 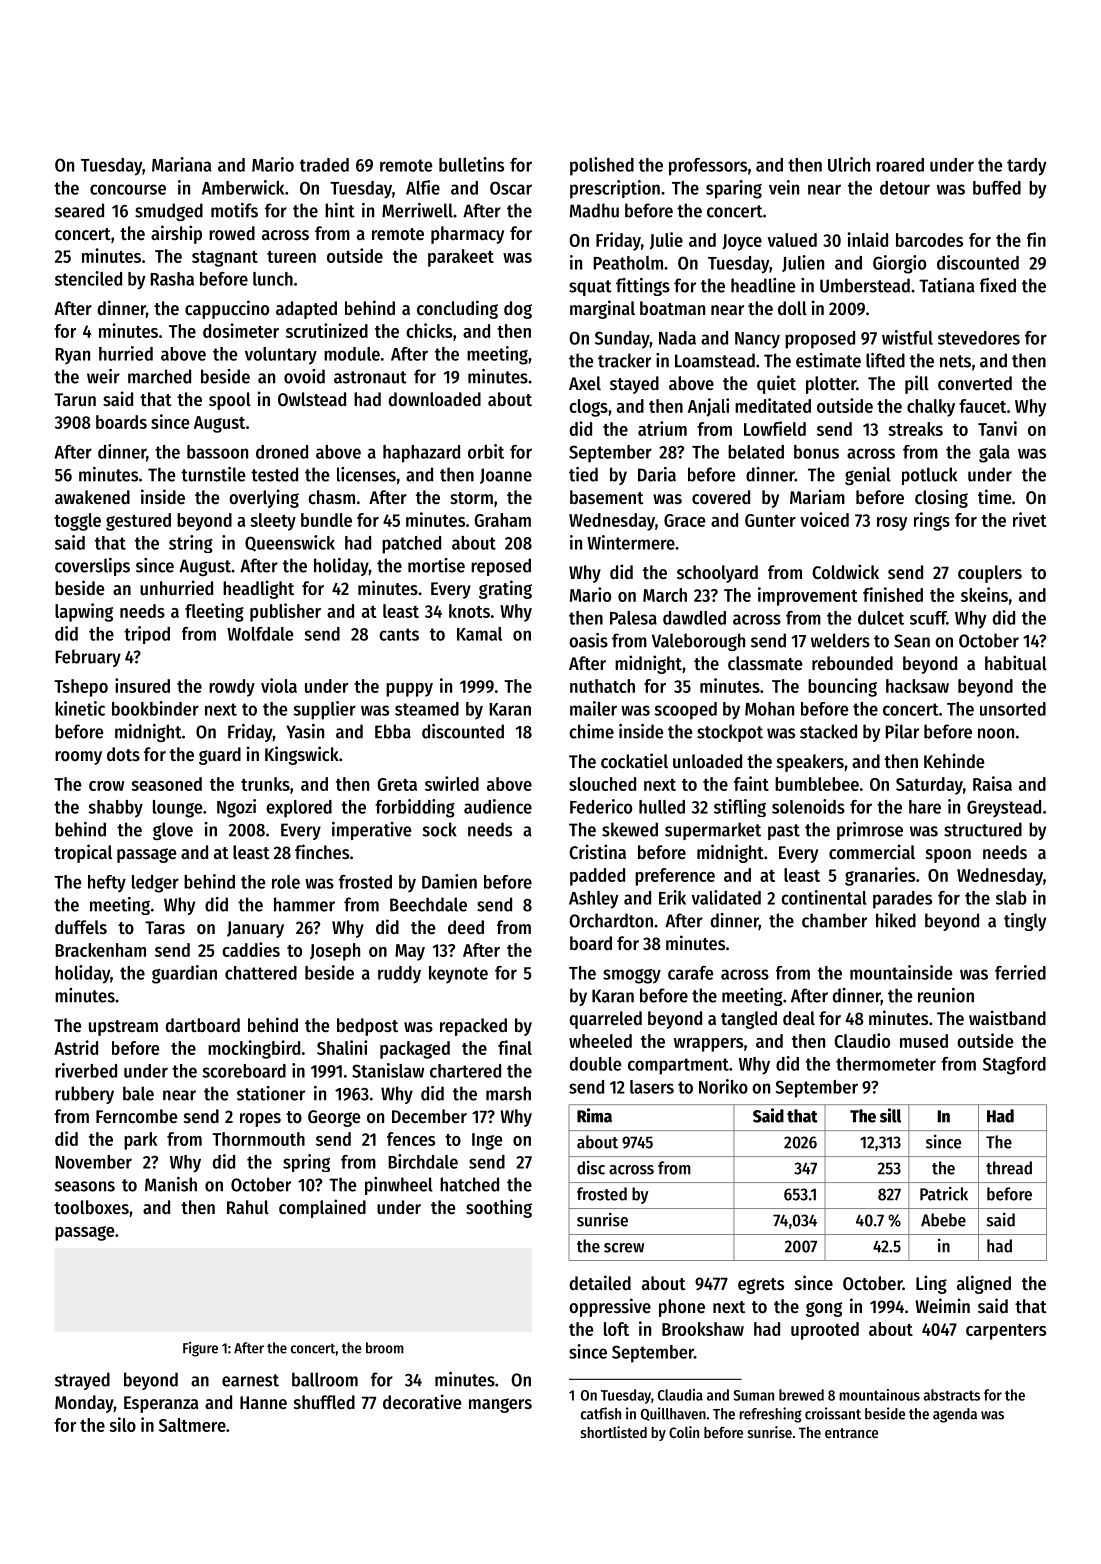 What do you see at coordinates (75, 399) in the screenshot?
I see `Tarun` at bounding box center [75, 399].
